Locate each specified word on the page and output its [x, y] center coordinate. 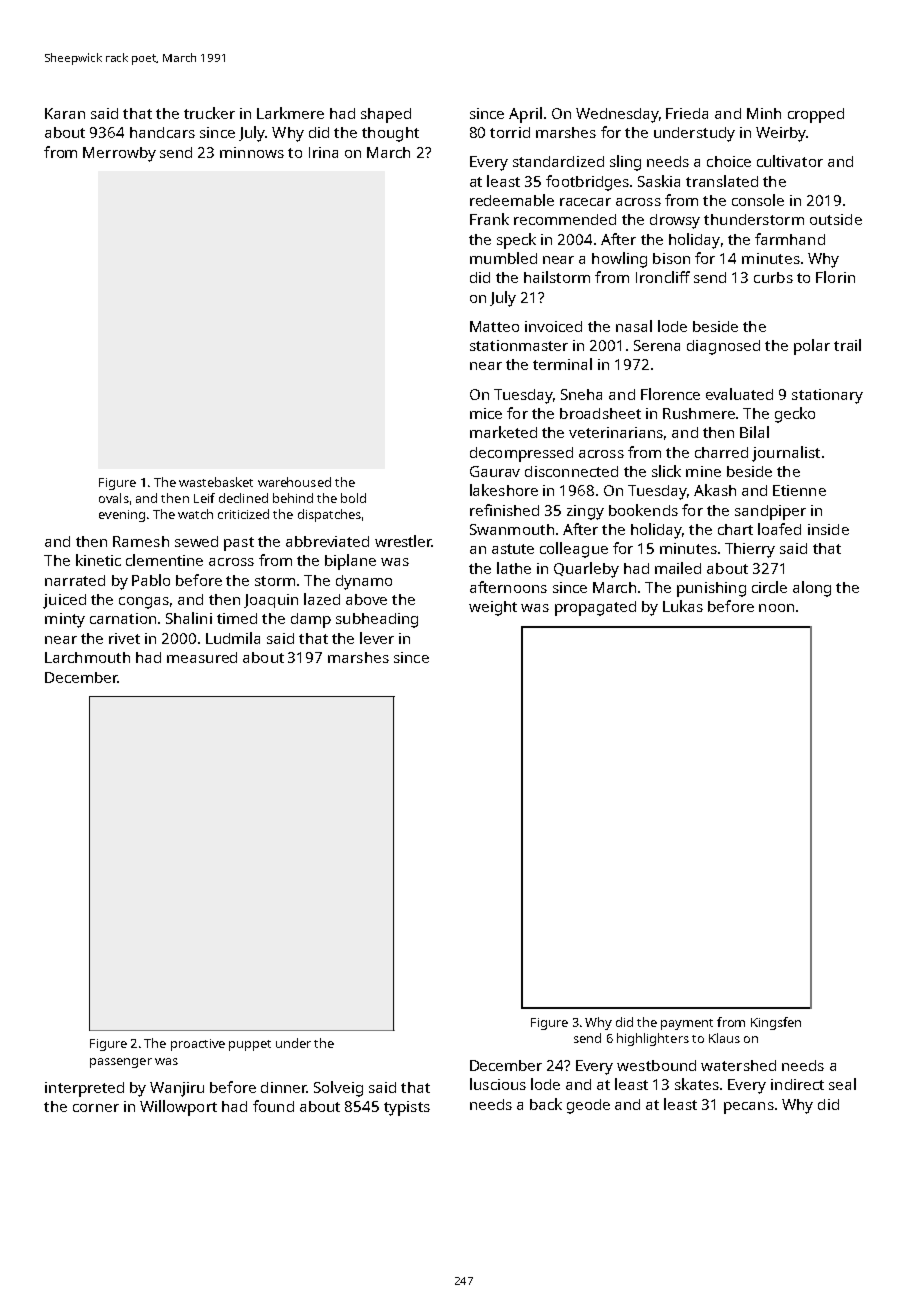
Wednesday [617, 115]
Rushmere [699, 413]
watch [195, 514]
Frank [489, 219]
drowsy [675, 221]
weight [493, 608]
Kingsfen [776, 1023]
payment [687, 1024]
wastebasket [216, 482]
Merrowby [119, 154]
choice [729, 161]
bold [353, 498]
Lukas [683, 606]
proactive [198, 1045]
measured [202, 657]
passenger [121, 1063]
